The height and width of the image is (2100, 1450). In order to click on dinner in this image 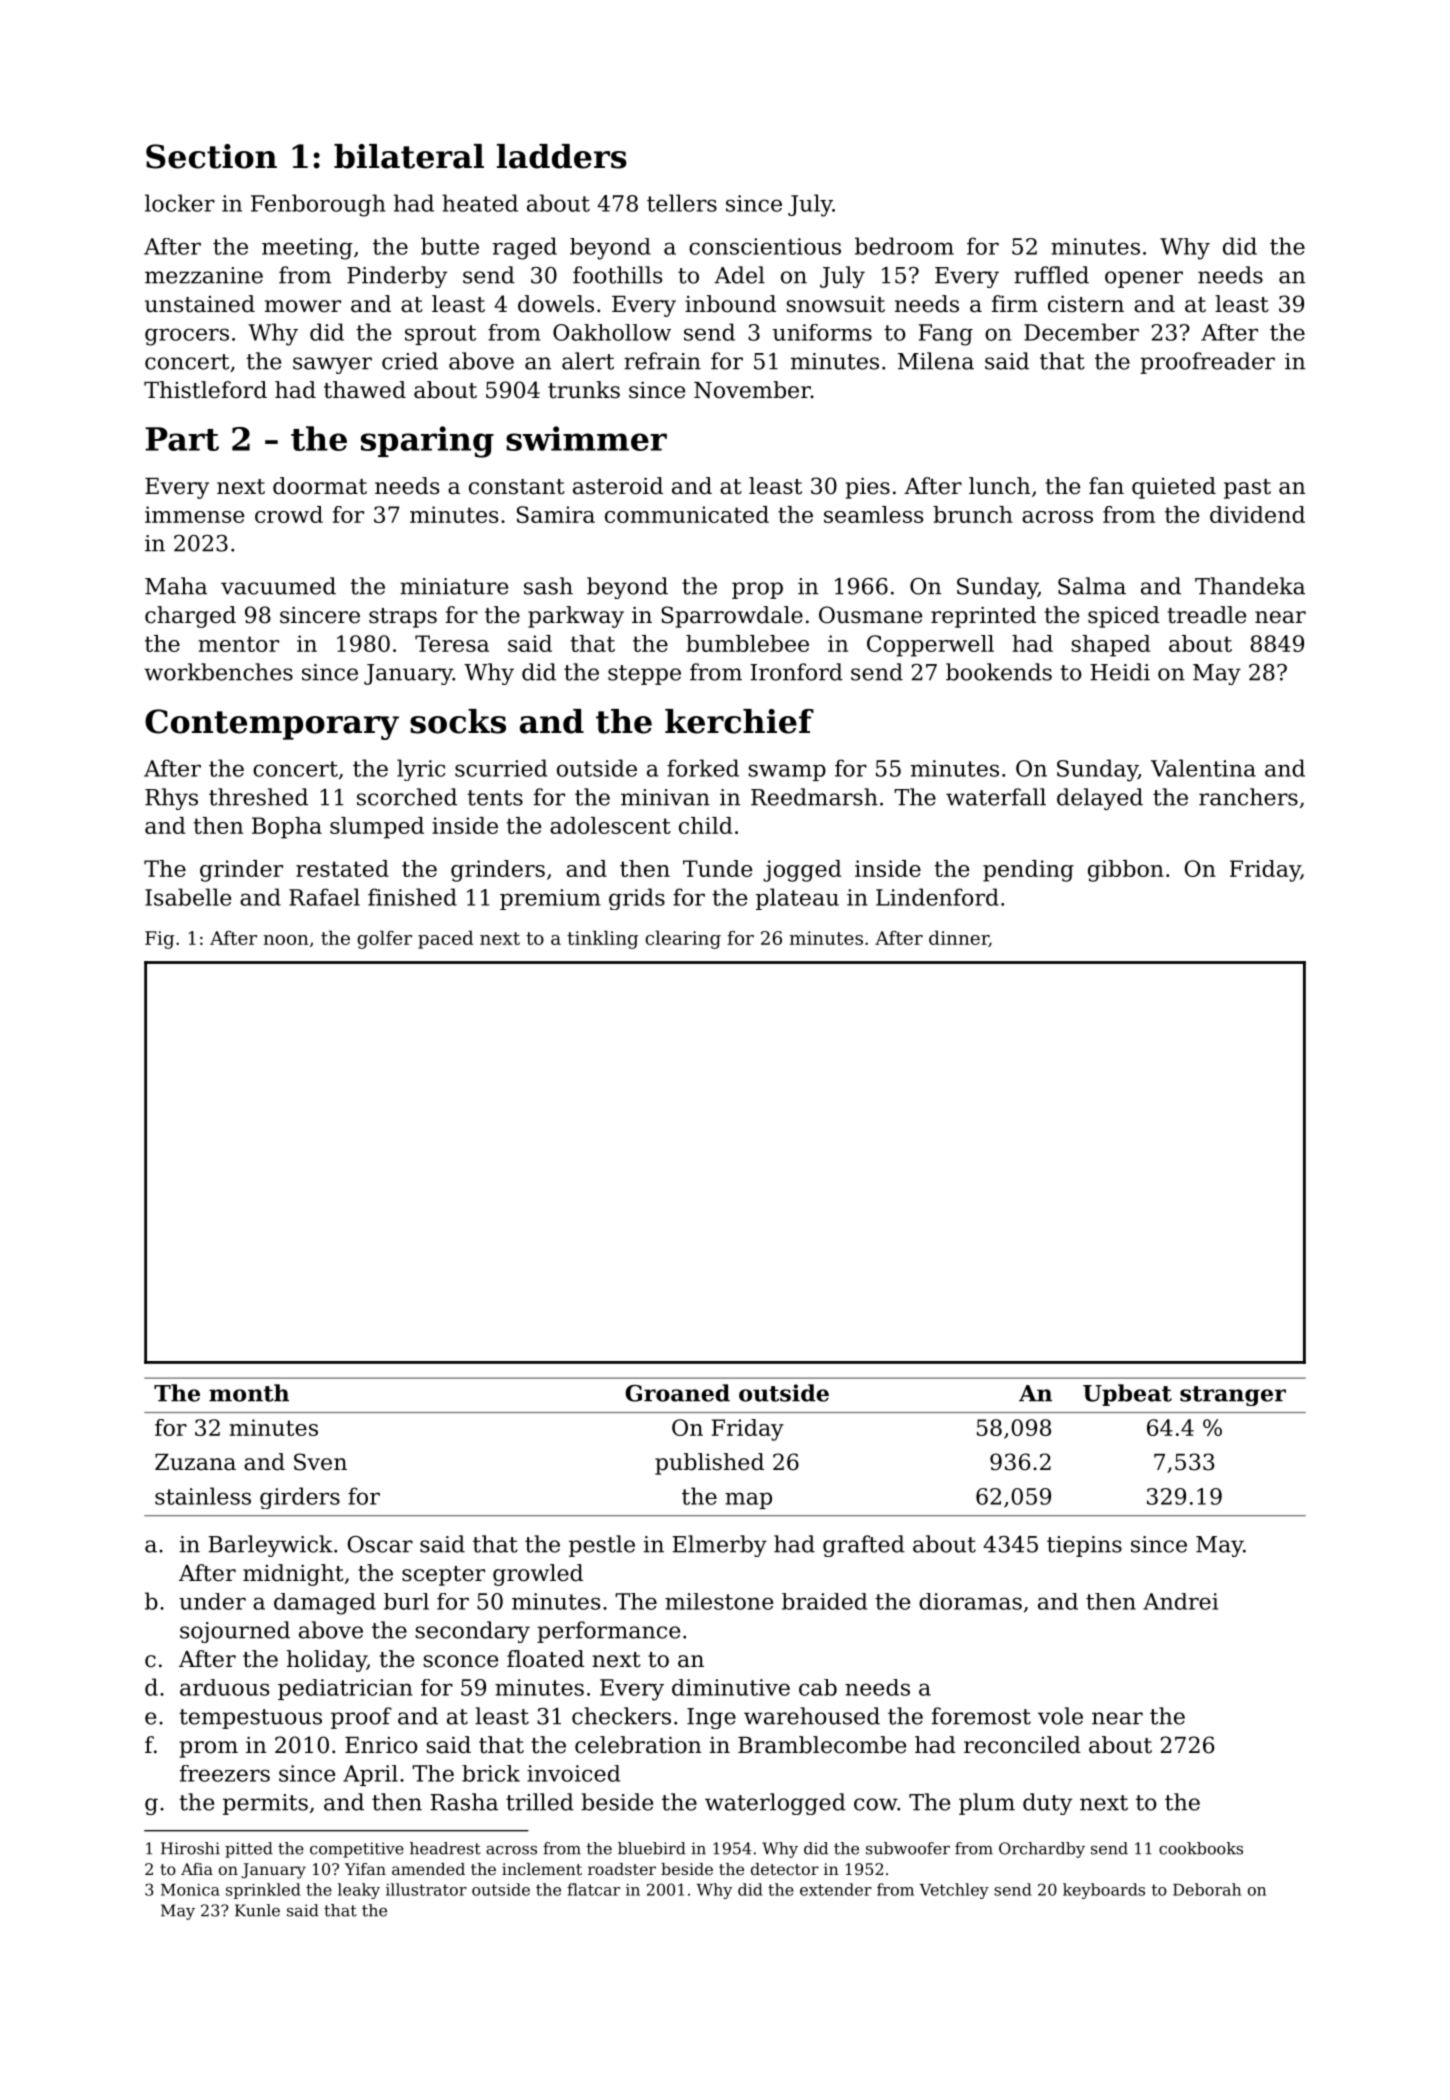, I will do `click(959, 938)`.
